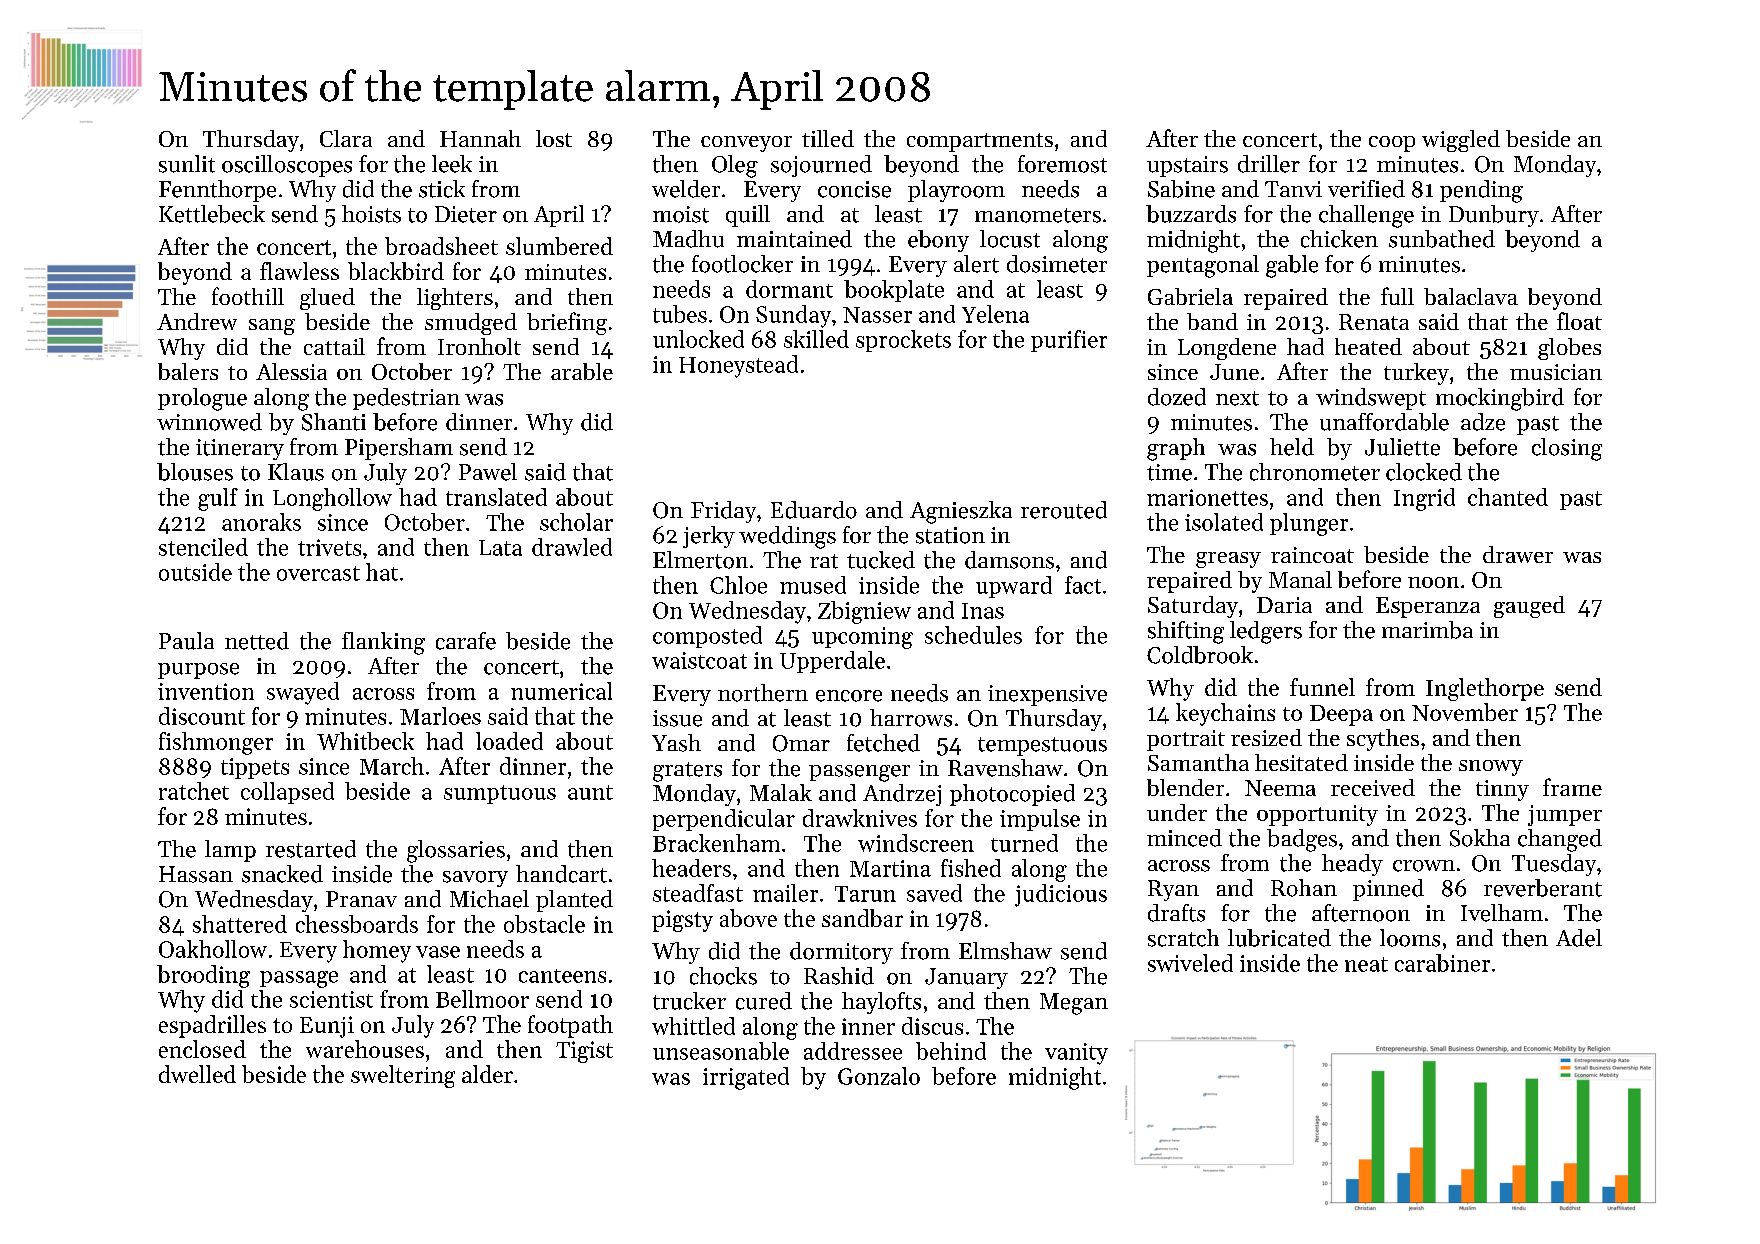 This screenshot has width=1760, height=1244. What do you see at coordinates (346, 138) in the screenshot?
I see `Clara` at bounding box center [346, 138].
